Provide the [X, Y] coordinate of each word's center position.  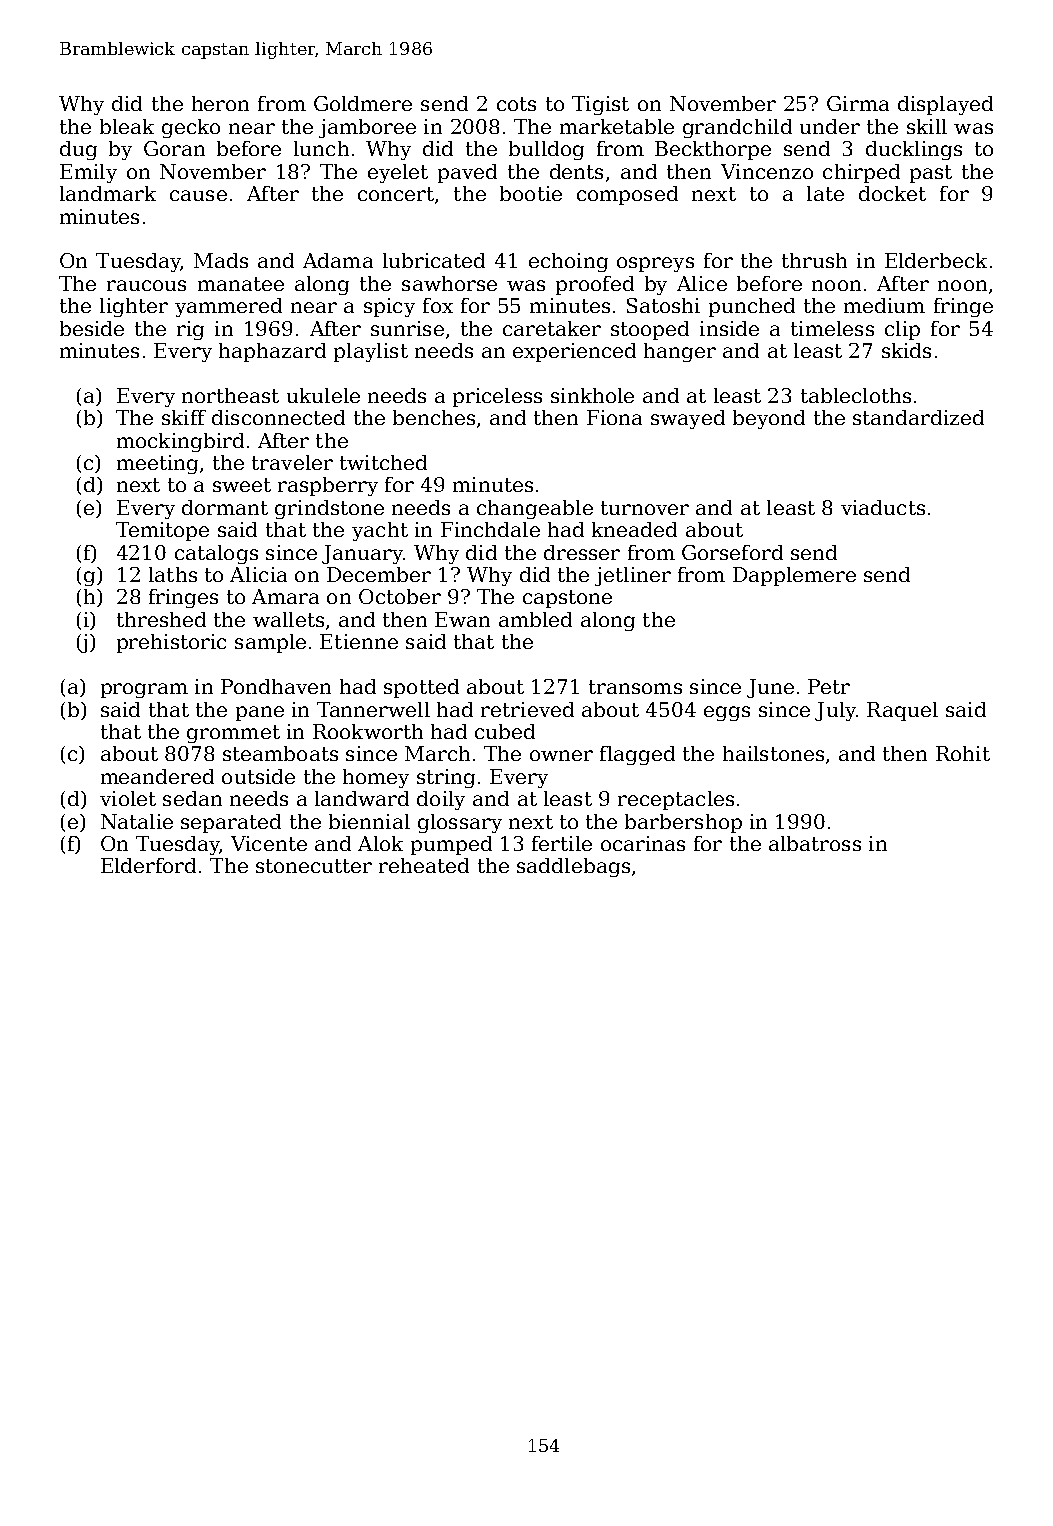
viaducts [883, 507]
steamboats [280, 753]
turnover [645, 508]
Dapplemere [794, 576]
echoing [568, 262]
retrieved [527, 709]
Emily [88, 173]
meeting [157, 464]
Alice [702, 283]
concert [396, 194]
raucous [146, 285]
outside [258, 776]
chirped [861, 173]
